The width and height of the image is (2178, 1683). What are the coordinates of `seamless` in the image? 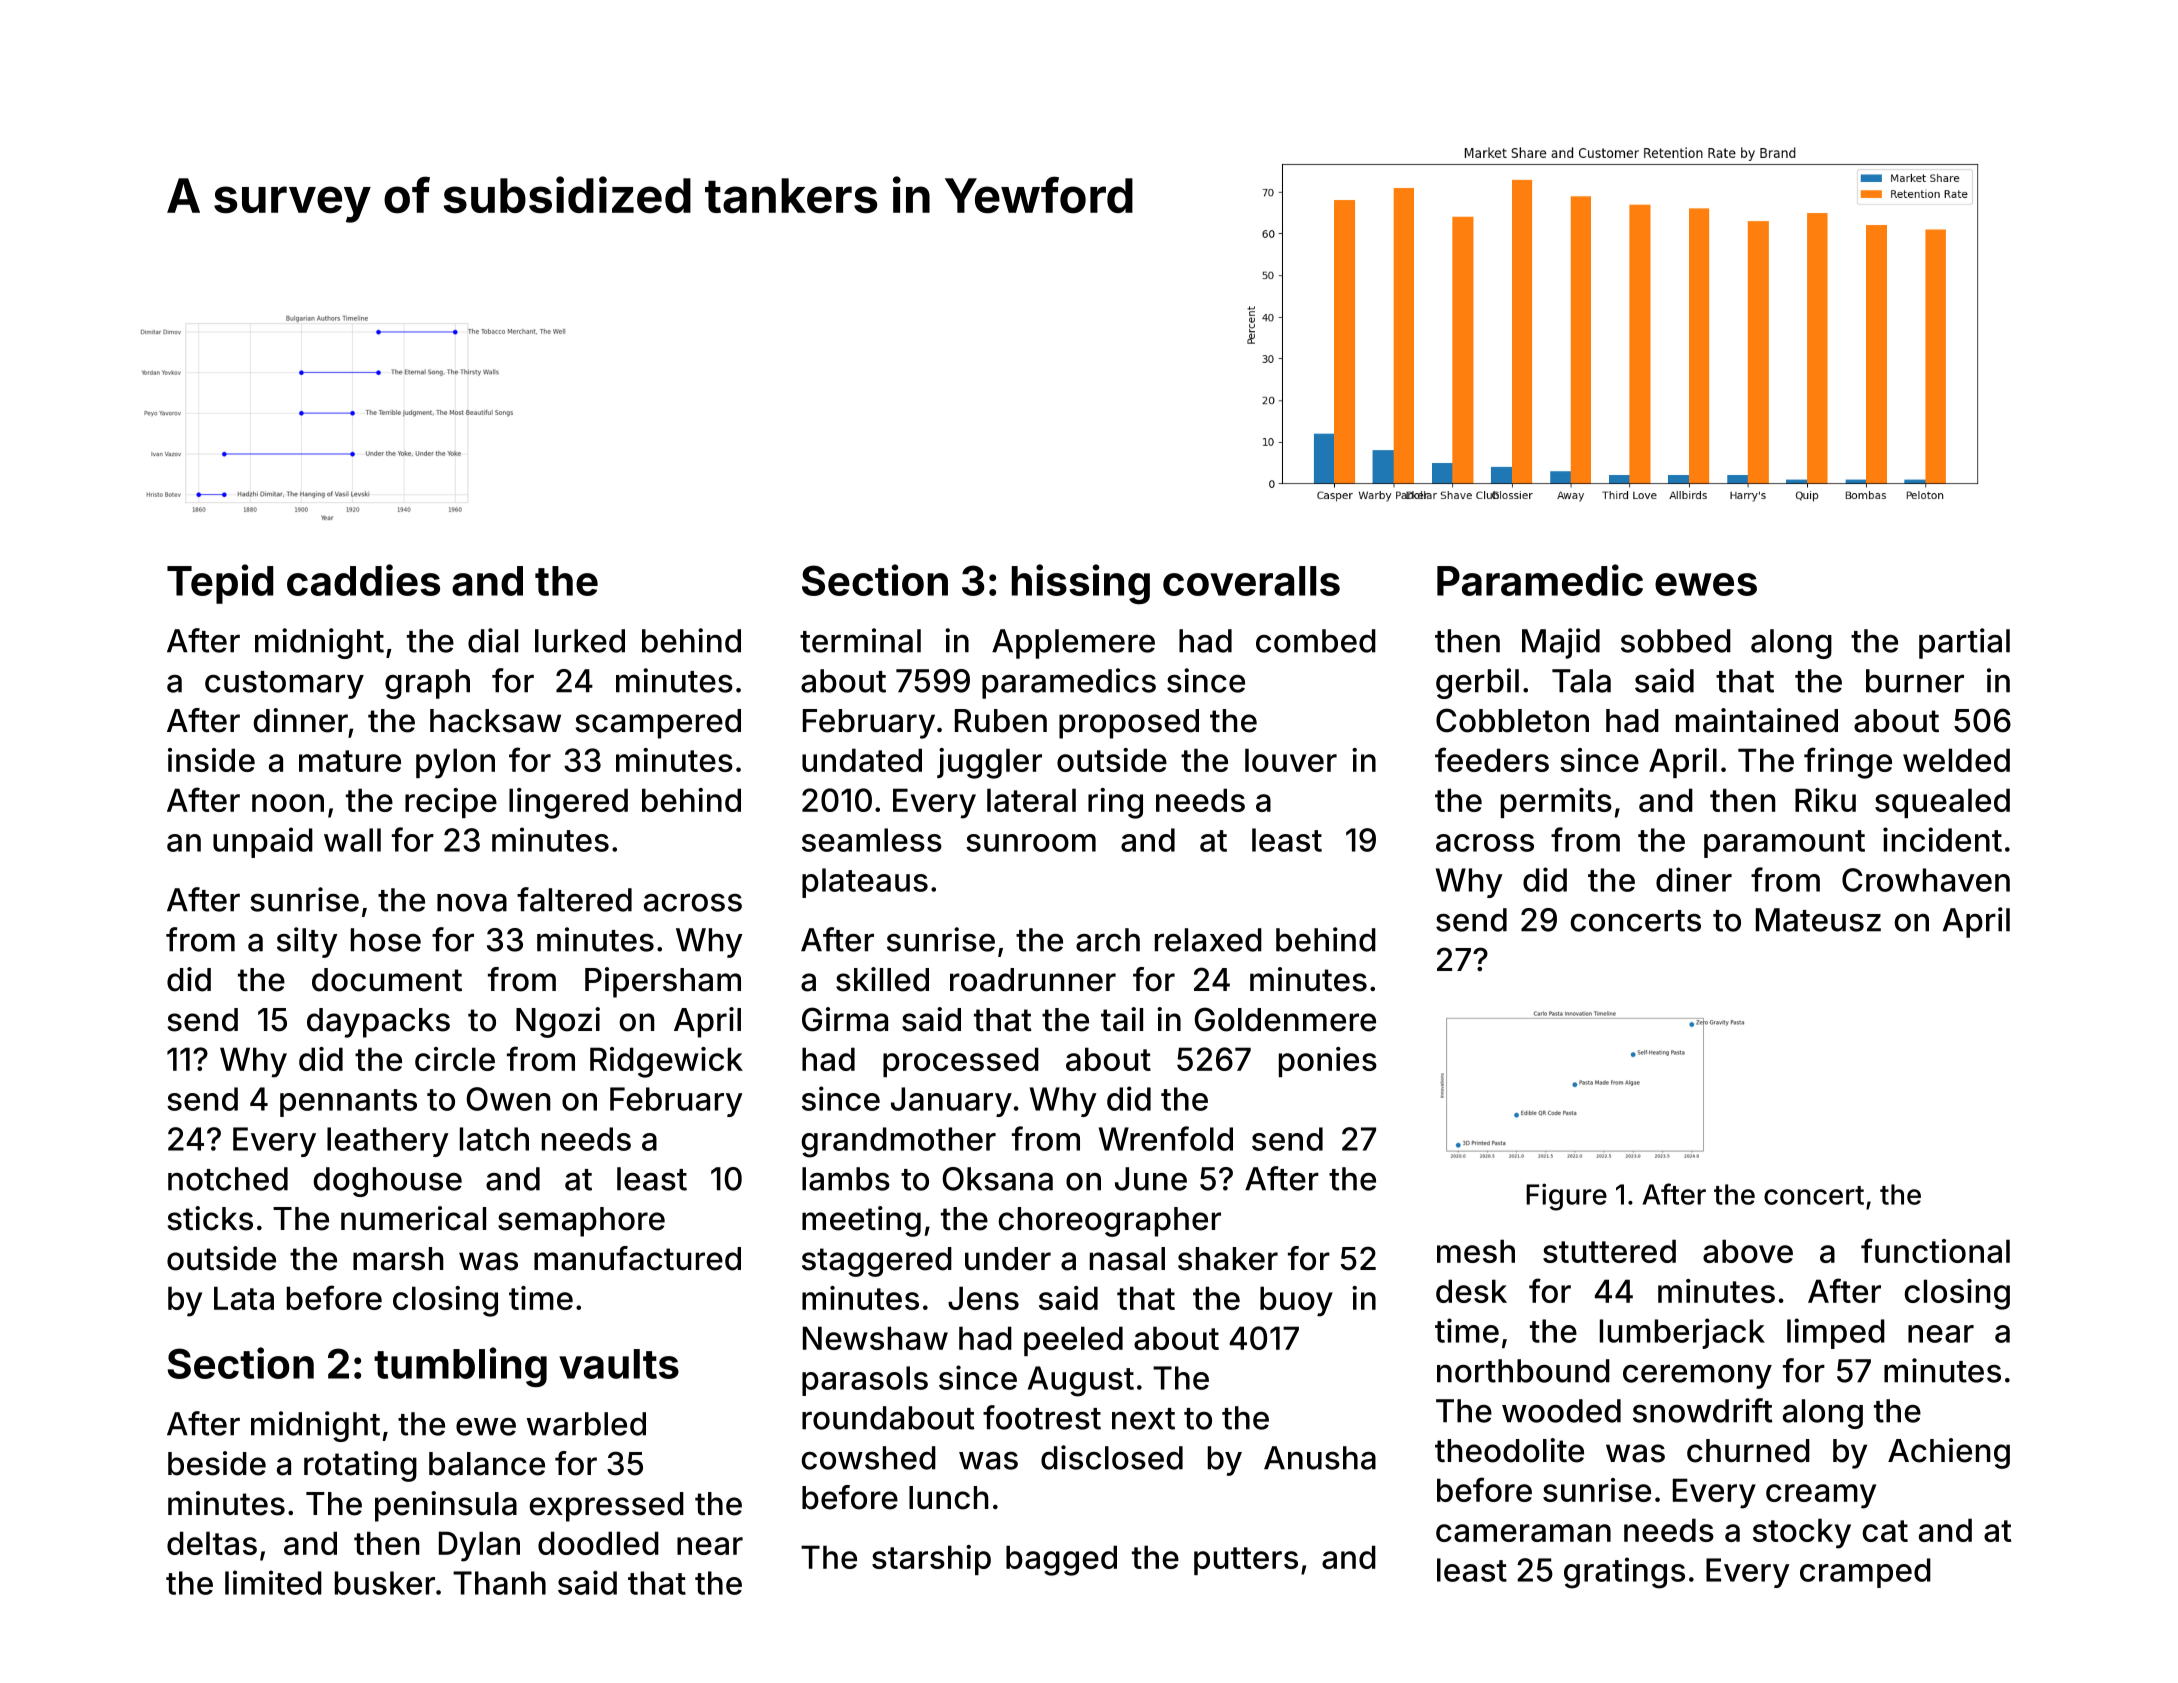 It's located at (872, 840).
